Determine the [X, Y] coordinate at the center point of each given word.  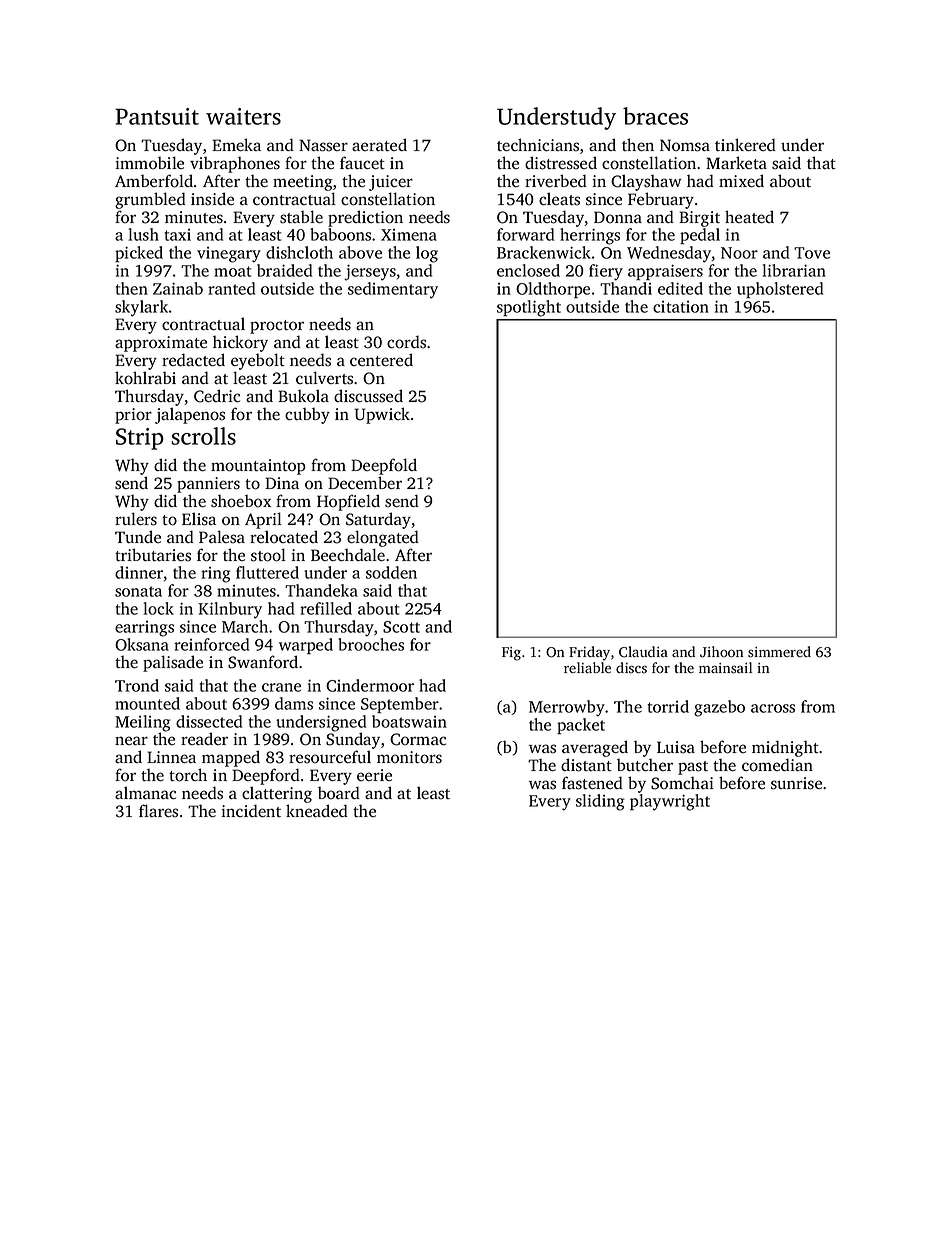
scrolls [204, 436]
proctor [277, 327]
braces [655, 116]
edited [680, 288]
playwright [670, 802]
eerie [374, 775]
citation [681, 307]
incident [251, 811]
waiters [243, 116]
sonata [138, 591]
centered [381, 360]
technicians [538, 145]
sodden [391, 572]
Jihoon [721, 652]
